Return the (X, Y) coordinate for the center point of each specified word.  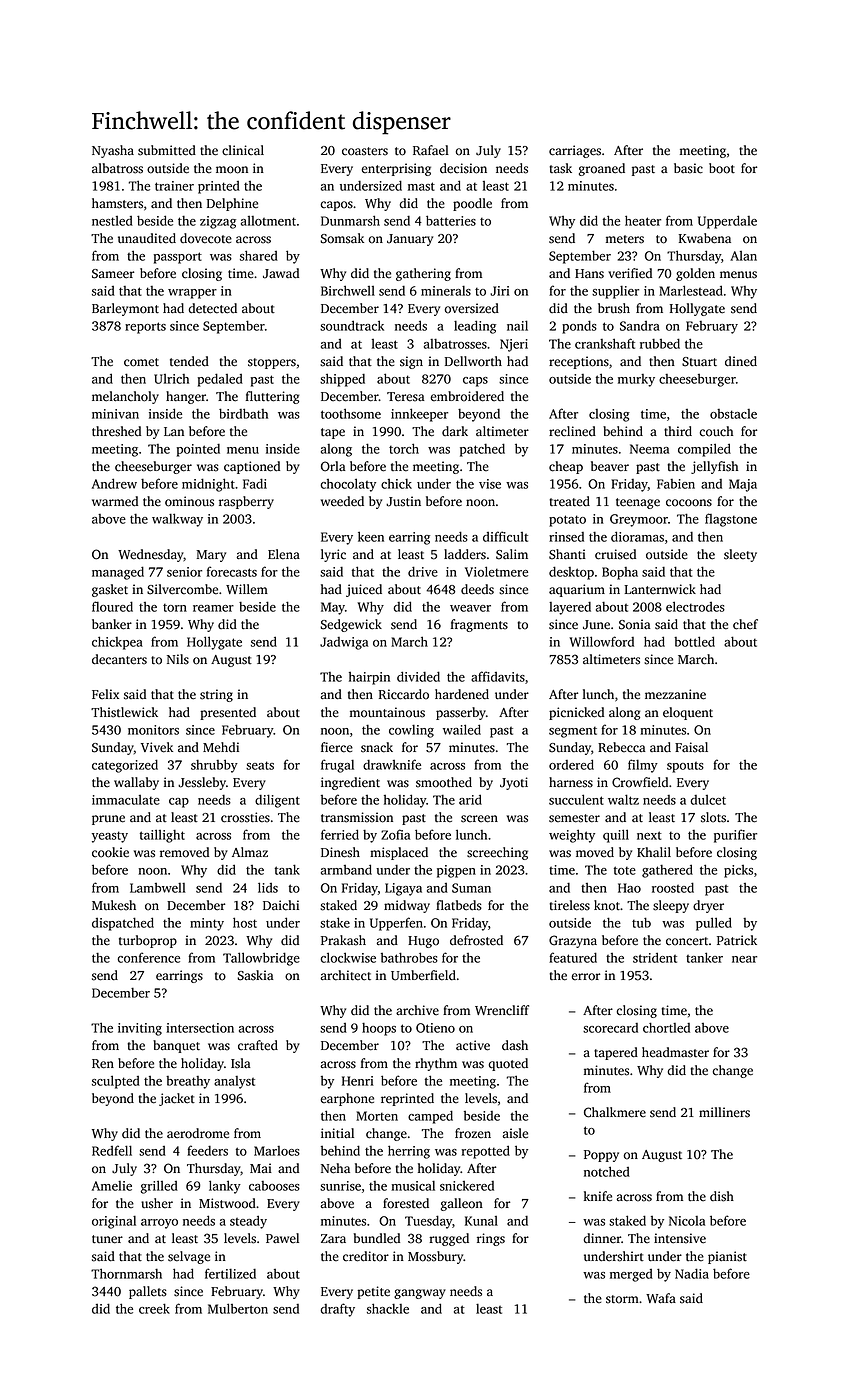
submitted (167, 150)
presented (228, 713)
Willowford (601, 641)
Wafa (661, 1298)
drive (423, 571)
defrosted (476, 940)
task (561, 168)
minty (207, 924)
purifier (735, 836)
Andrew (114, 483)
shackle (388, 1308)
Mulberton (238, 1308)
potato (567, 521)
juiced (364, 590)
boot (722, 168)
